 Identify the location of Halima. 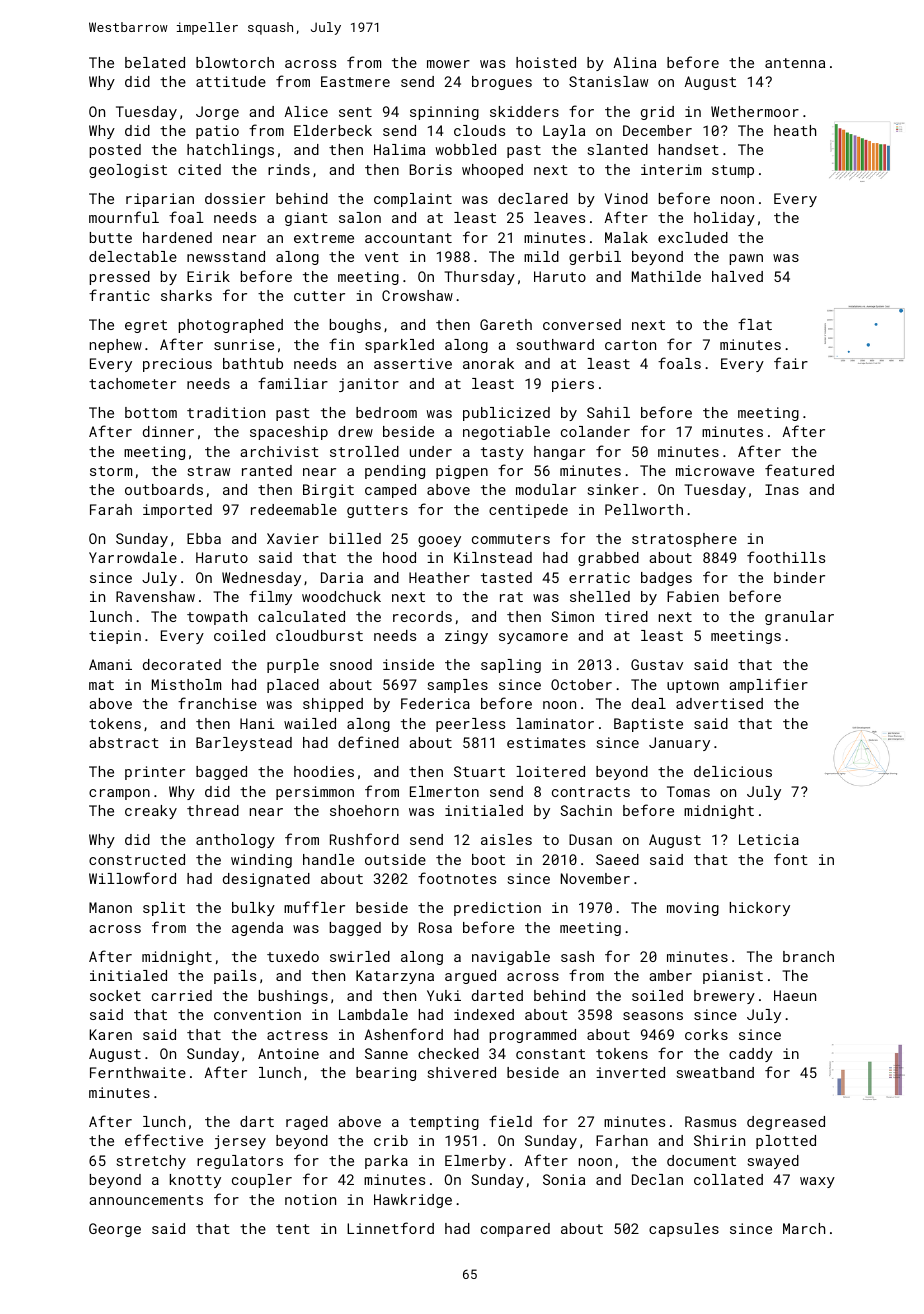
(399, 149).
